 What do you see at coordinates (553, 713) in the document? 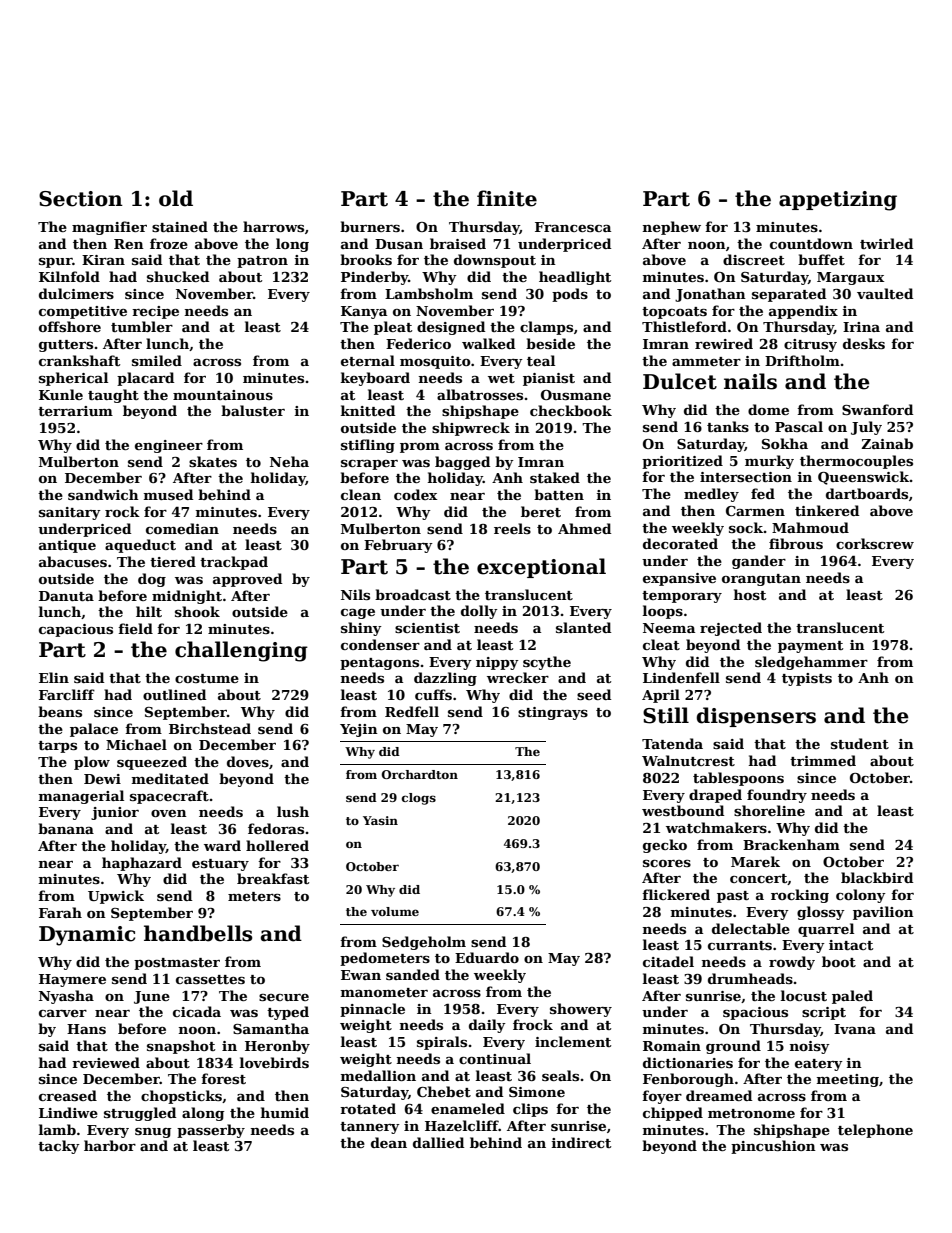
I see `stingrays` at bounding box center [553, 713].
